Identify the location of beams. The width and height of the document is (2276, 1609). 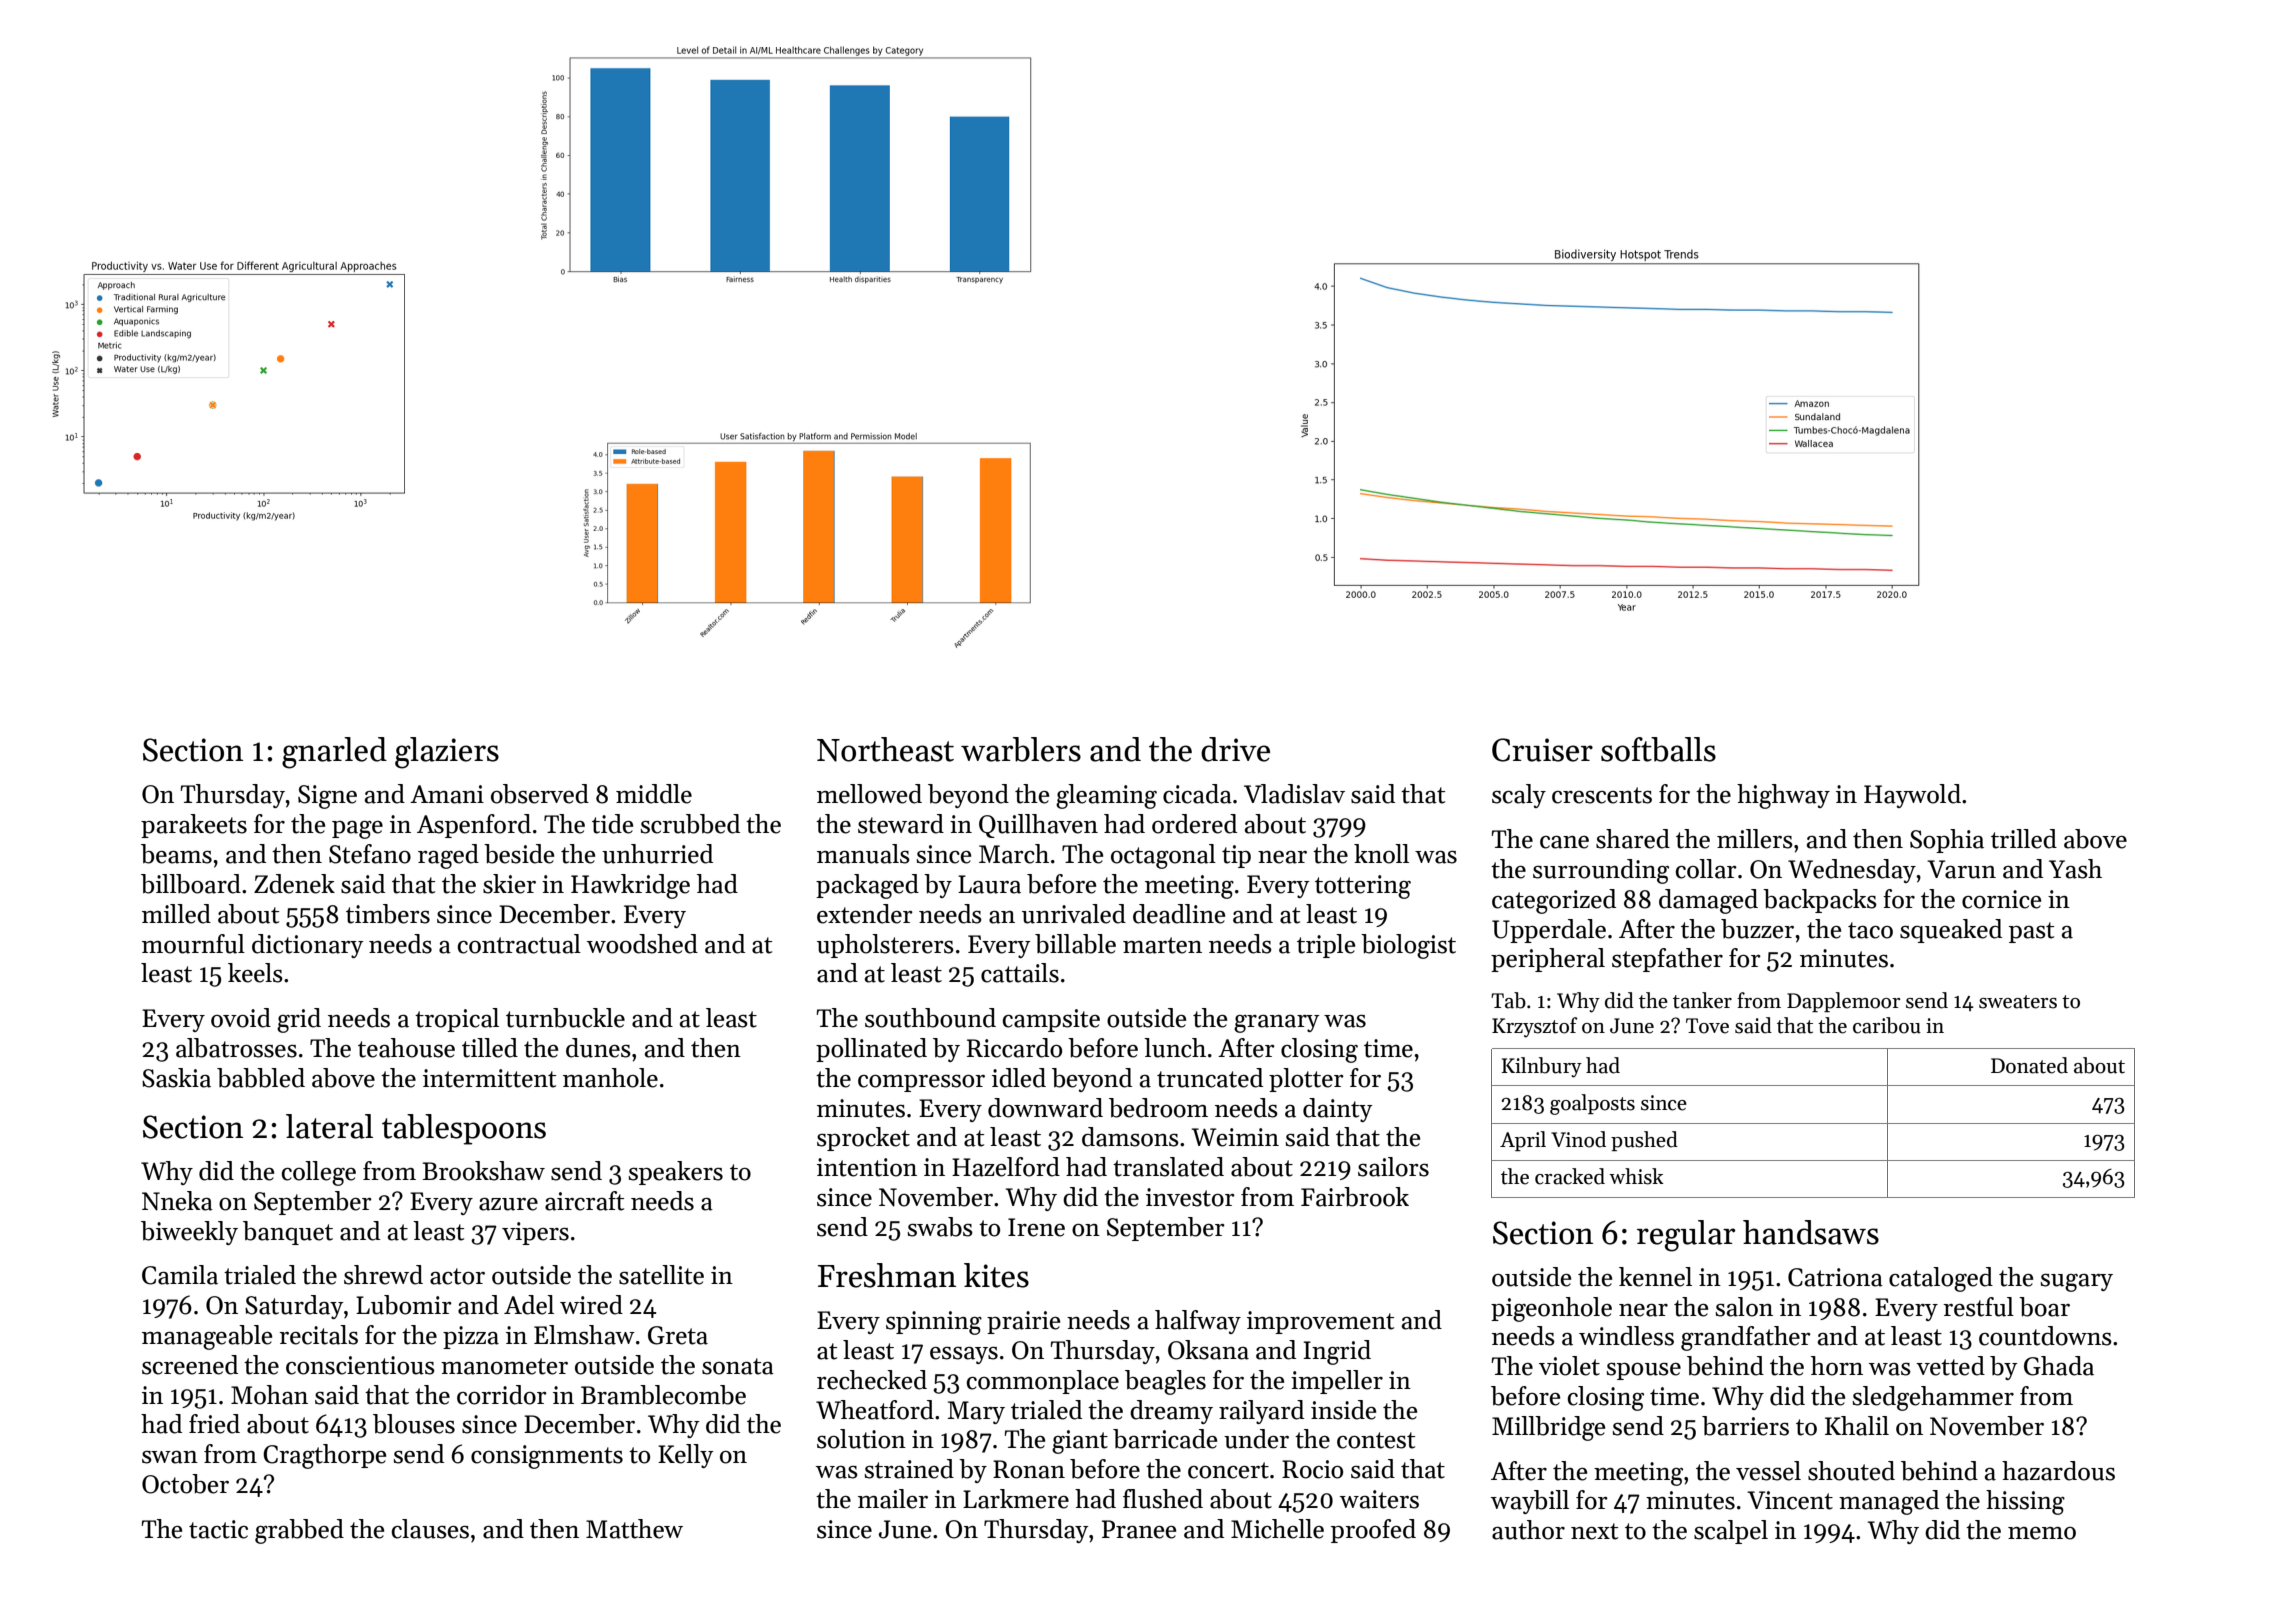
(176, 854).
